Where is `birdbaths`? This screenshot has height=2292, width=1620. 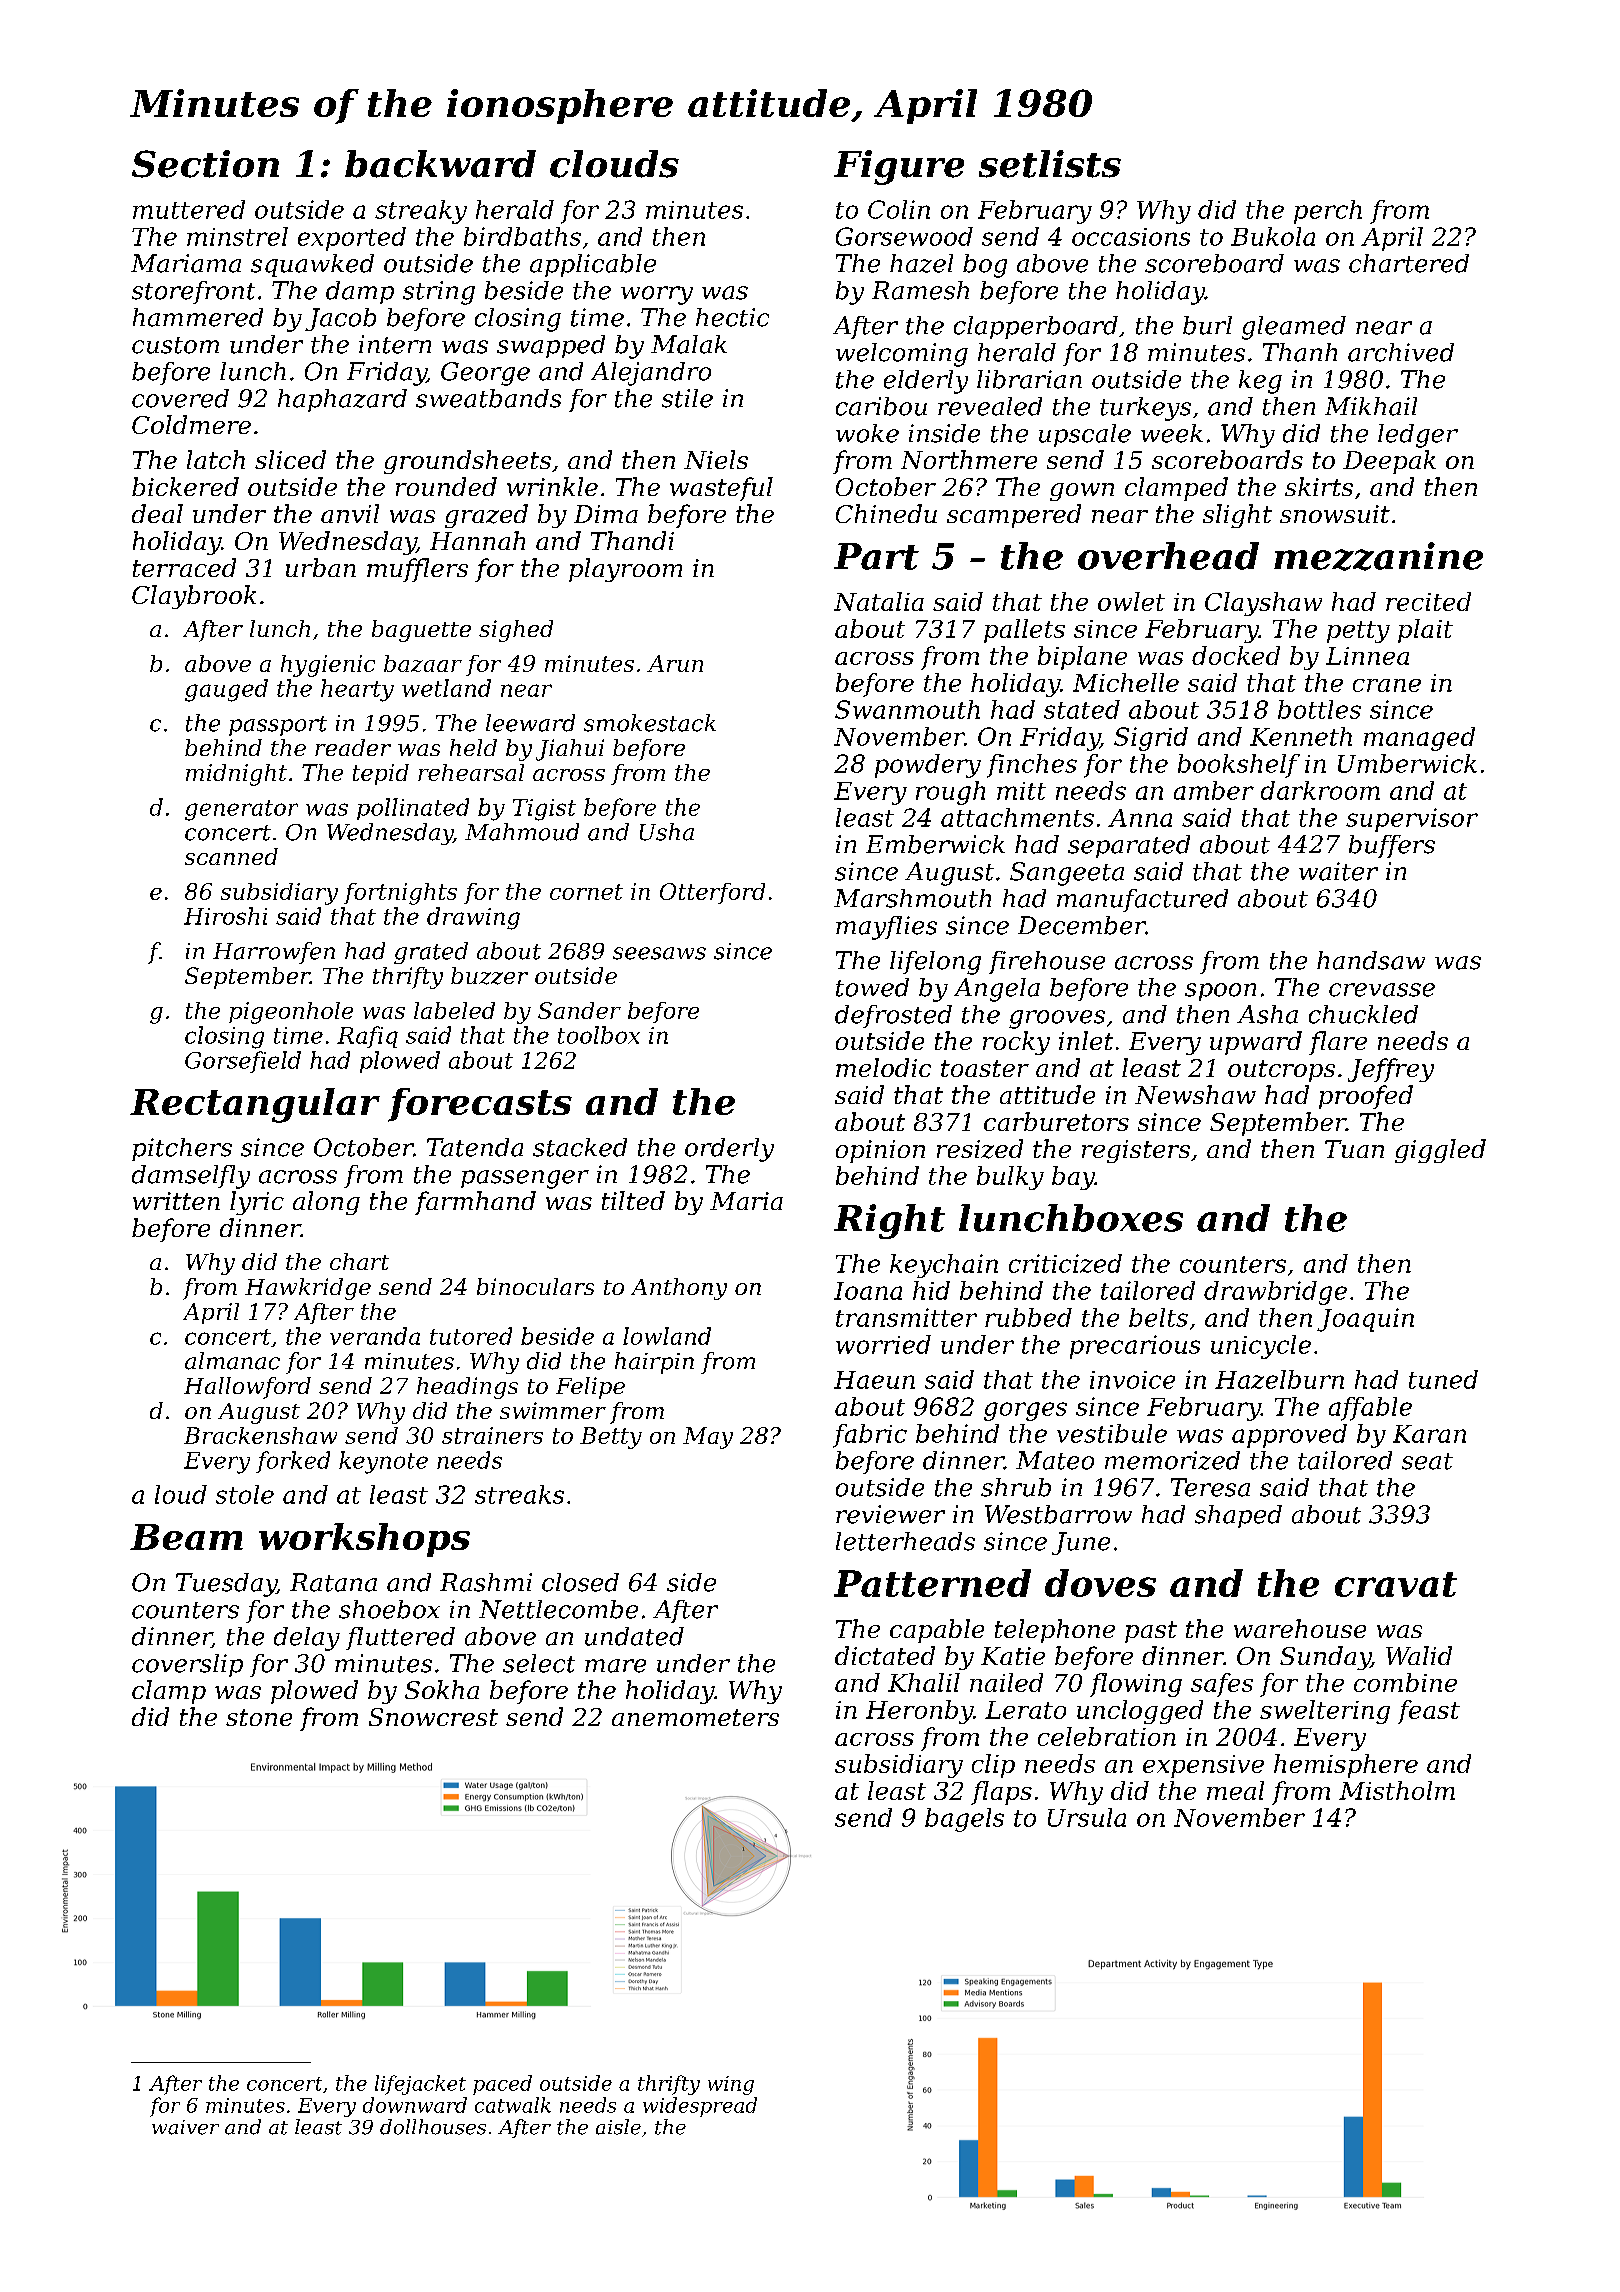
birdbaths is located at coordinates (522, 236).
